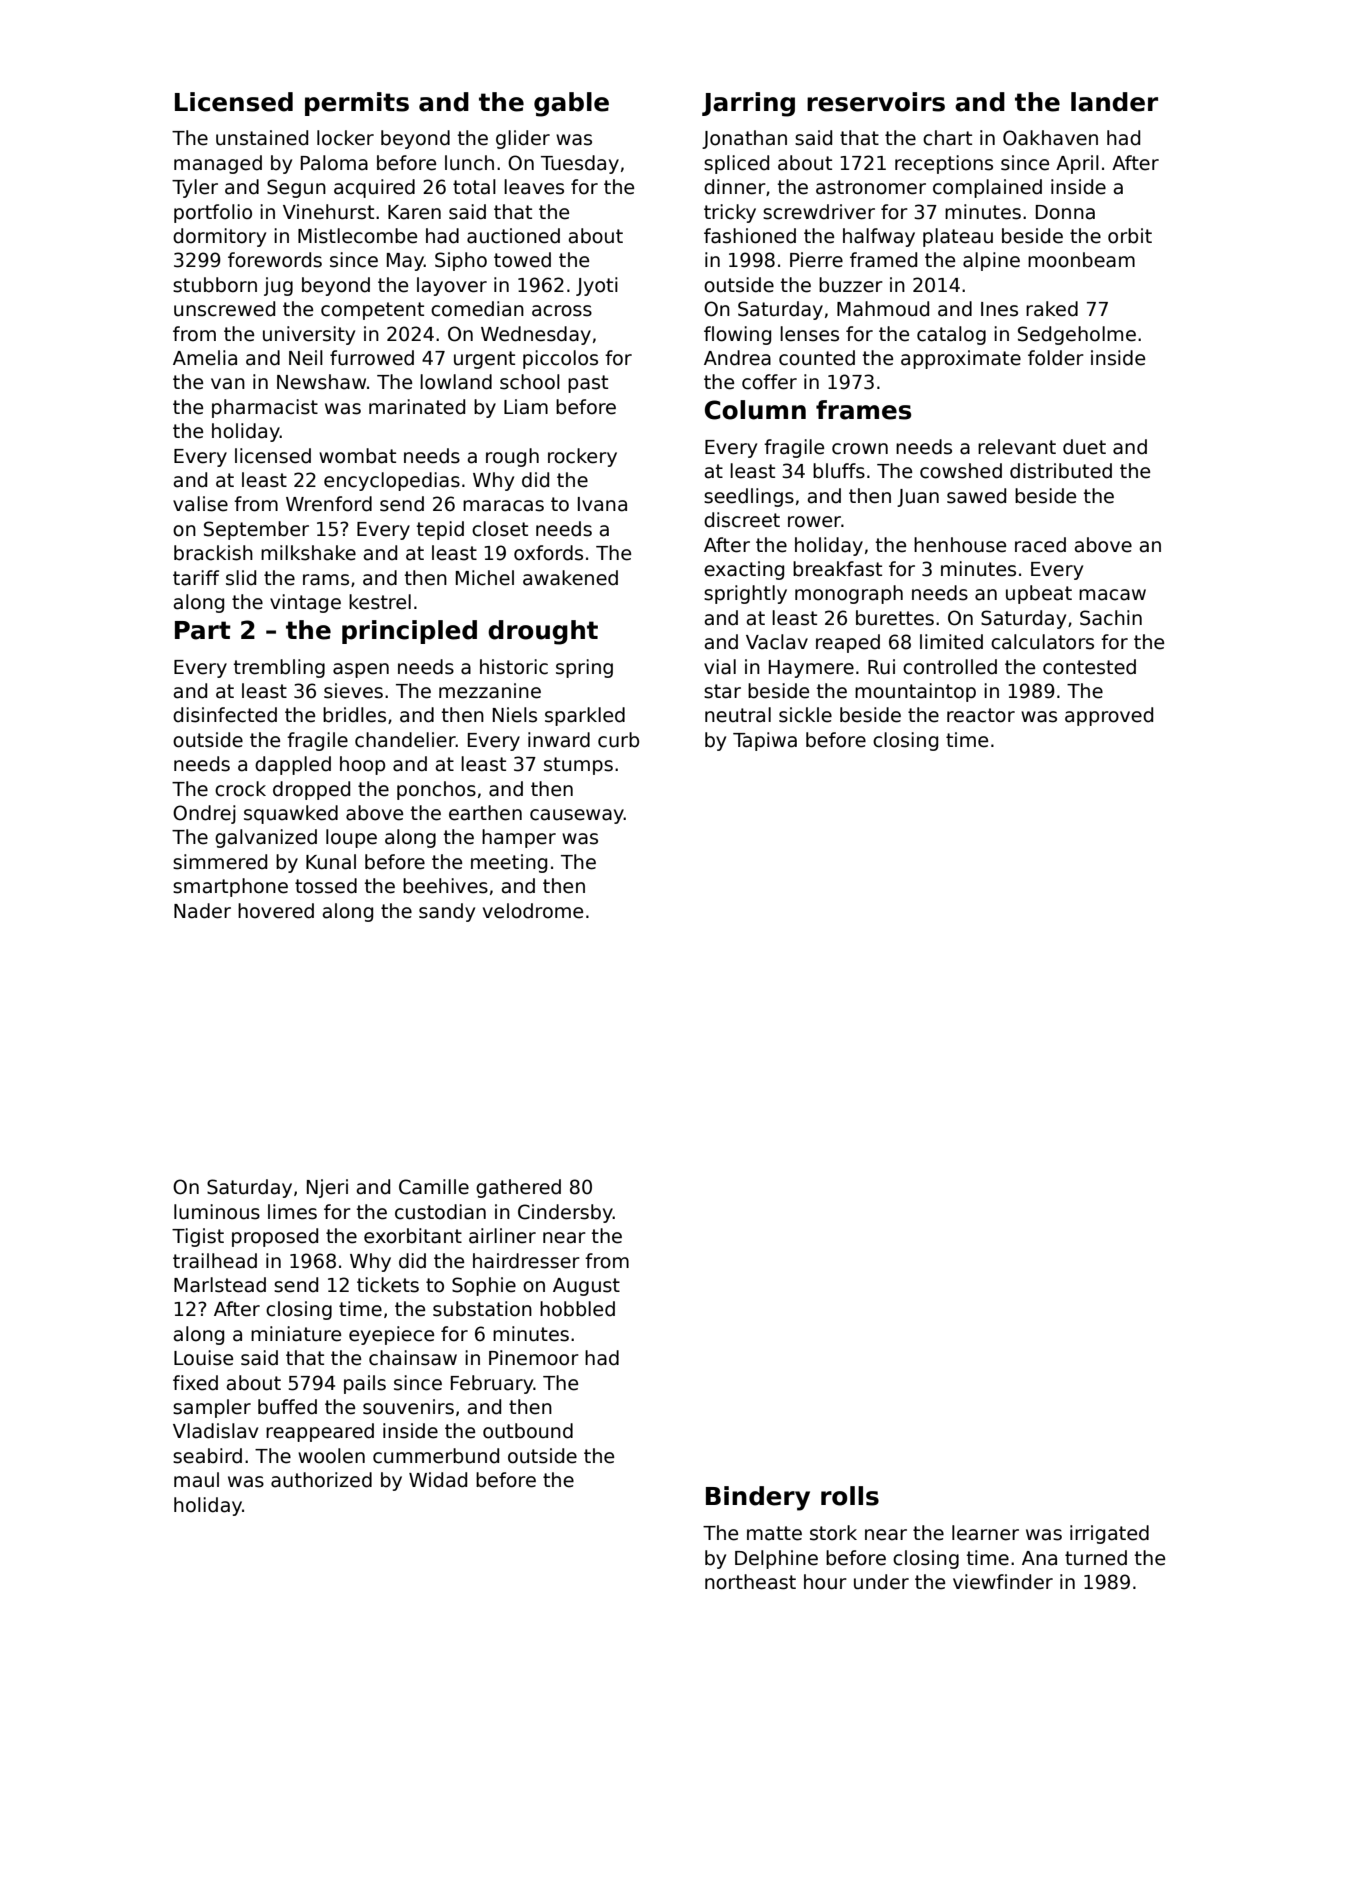  Describe the element at coordinates (960, 545) in the screenshot. I see `henhouse` at that location.
